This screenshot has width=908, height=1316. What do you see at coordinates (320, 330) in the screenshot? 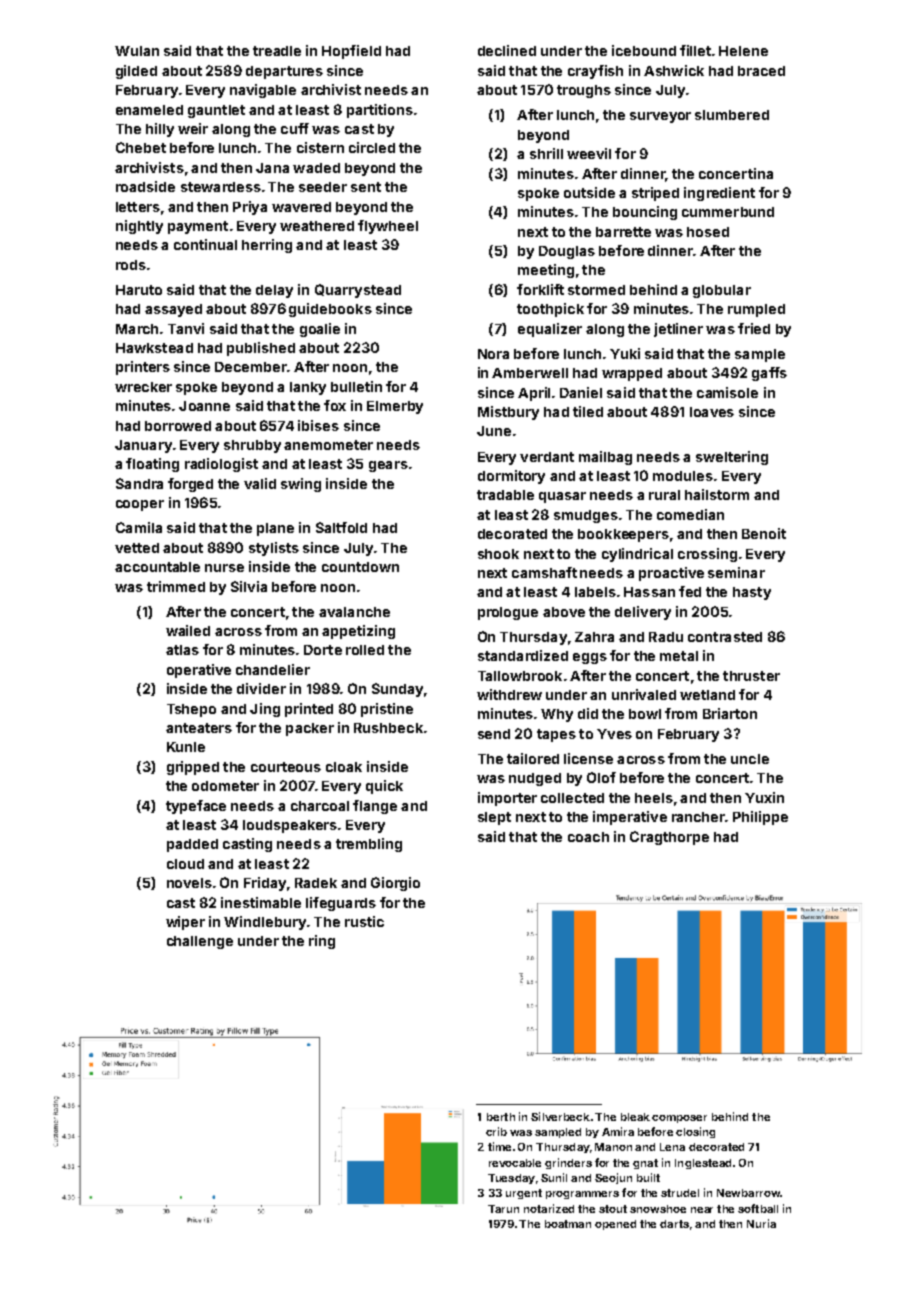
I see `goalie` at bounding box center [320, 330].
